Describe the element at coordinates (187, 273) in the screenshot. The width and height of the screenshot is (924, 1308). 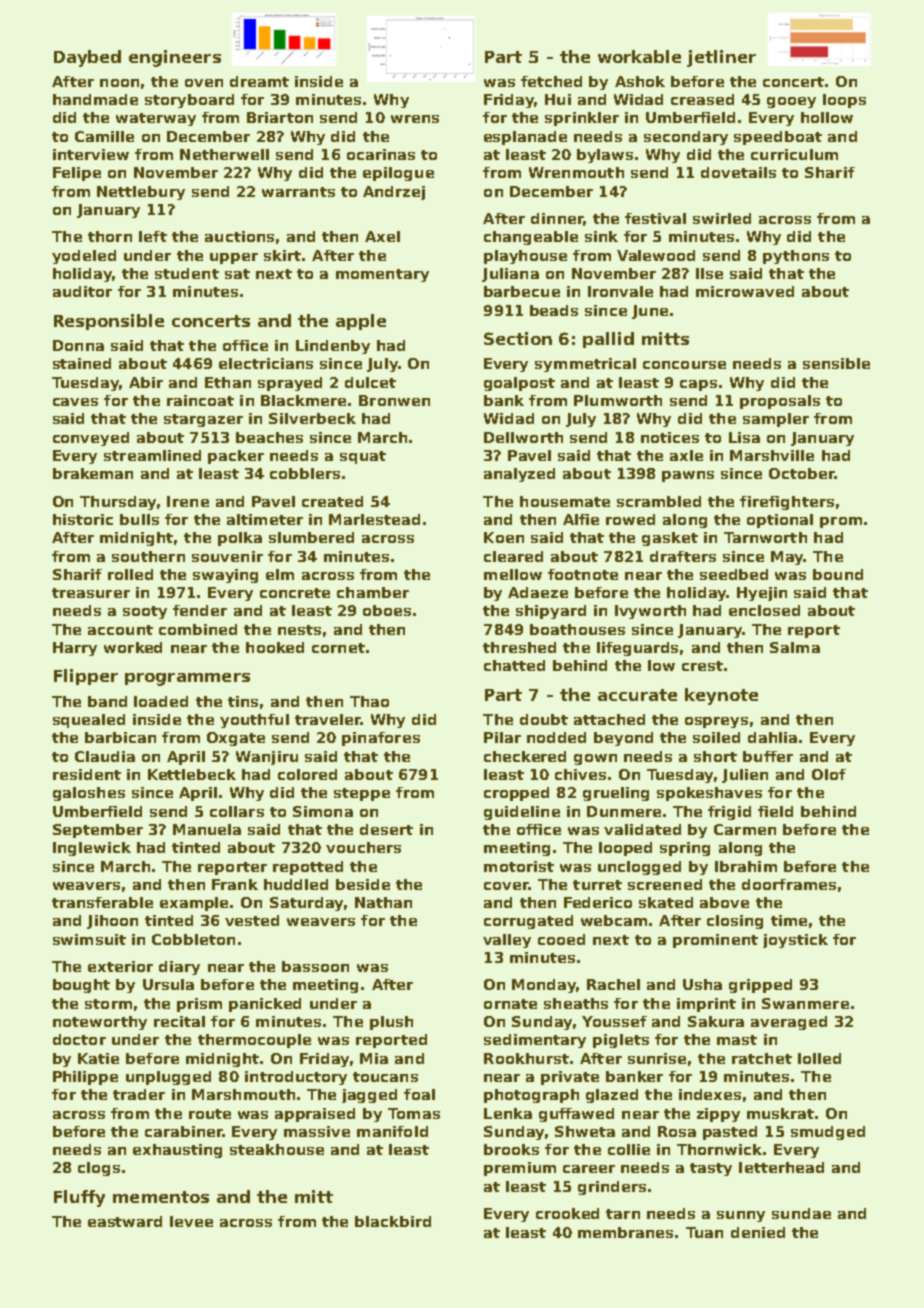
I see `student` at that location.
